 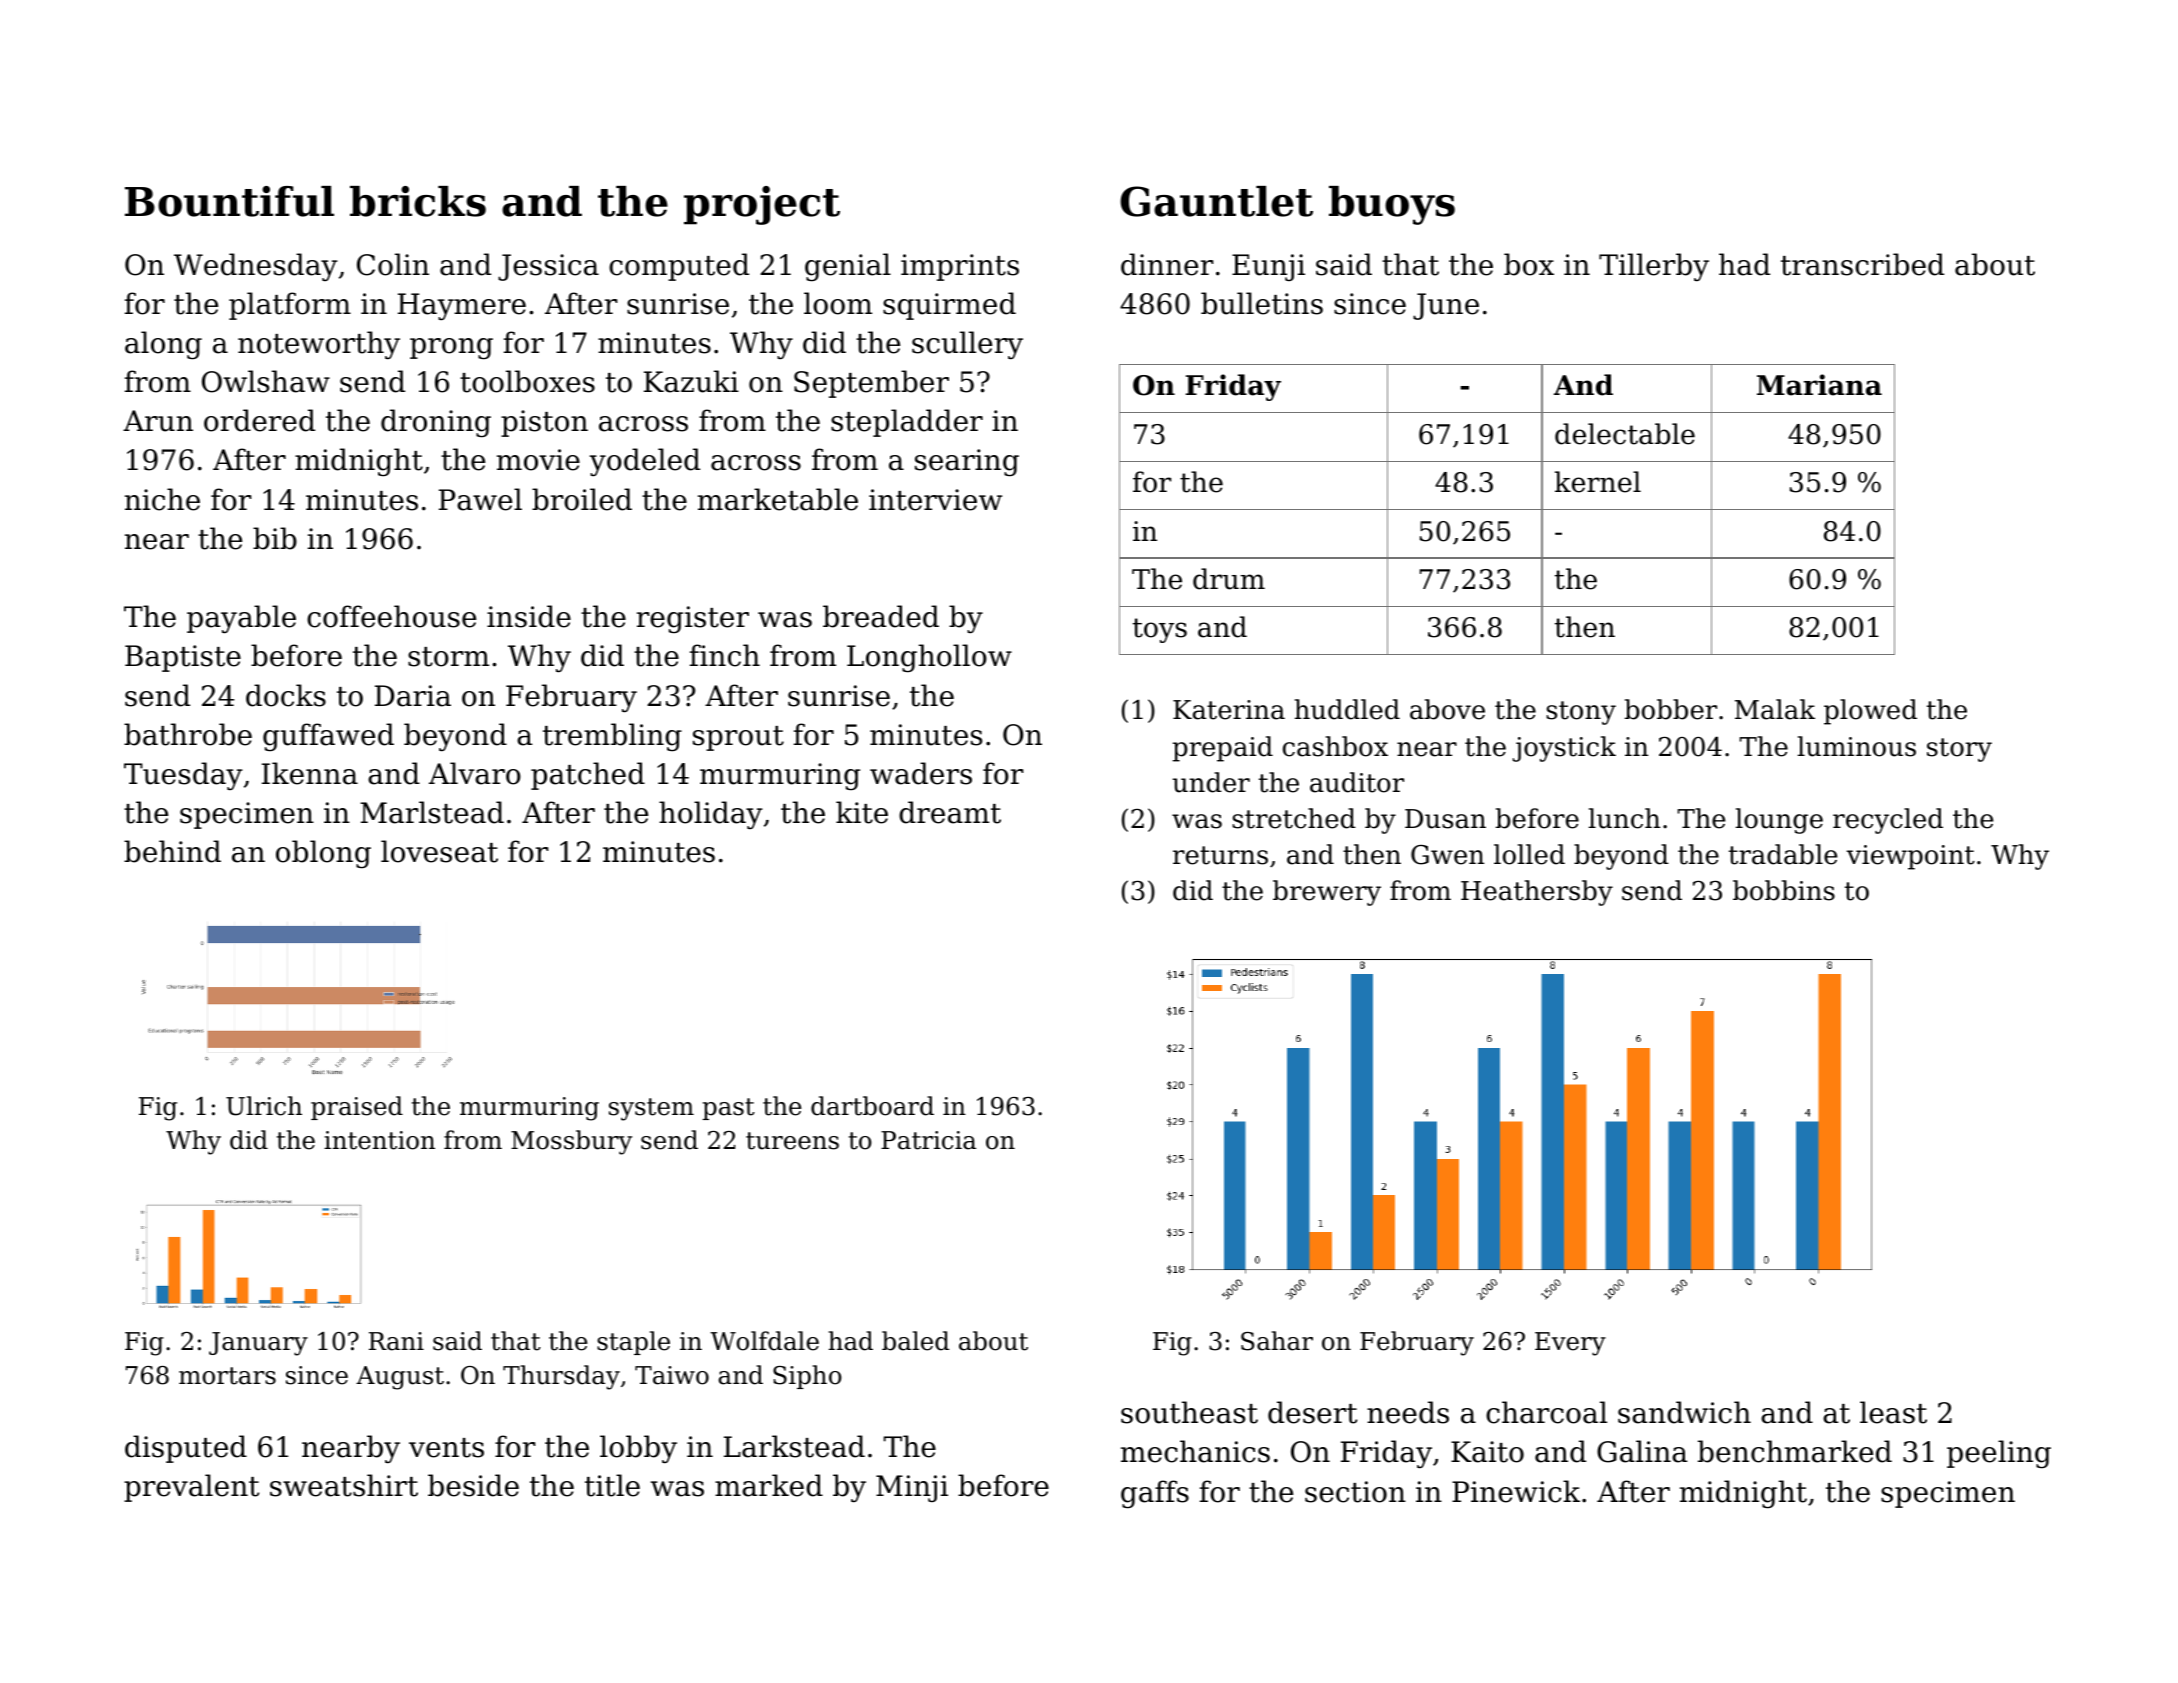 What do you see at coordinates (446, 1448) in the screenshot?
I see `vents` at bounding box center [446, 1448].
